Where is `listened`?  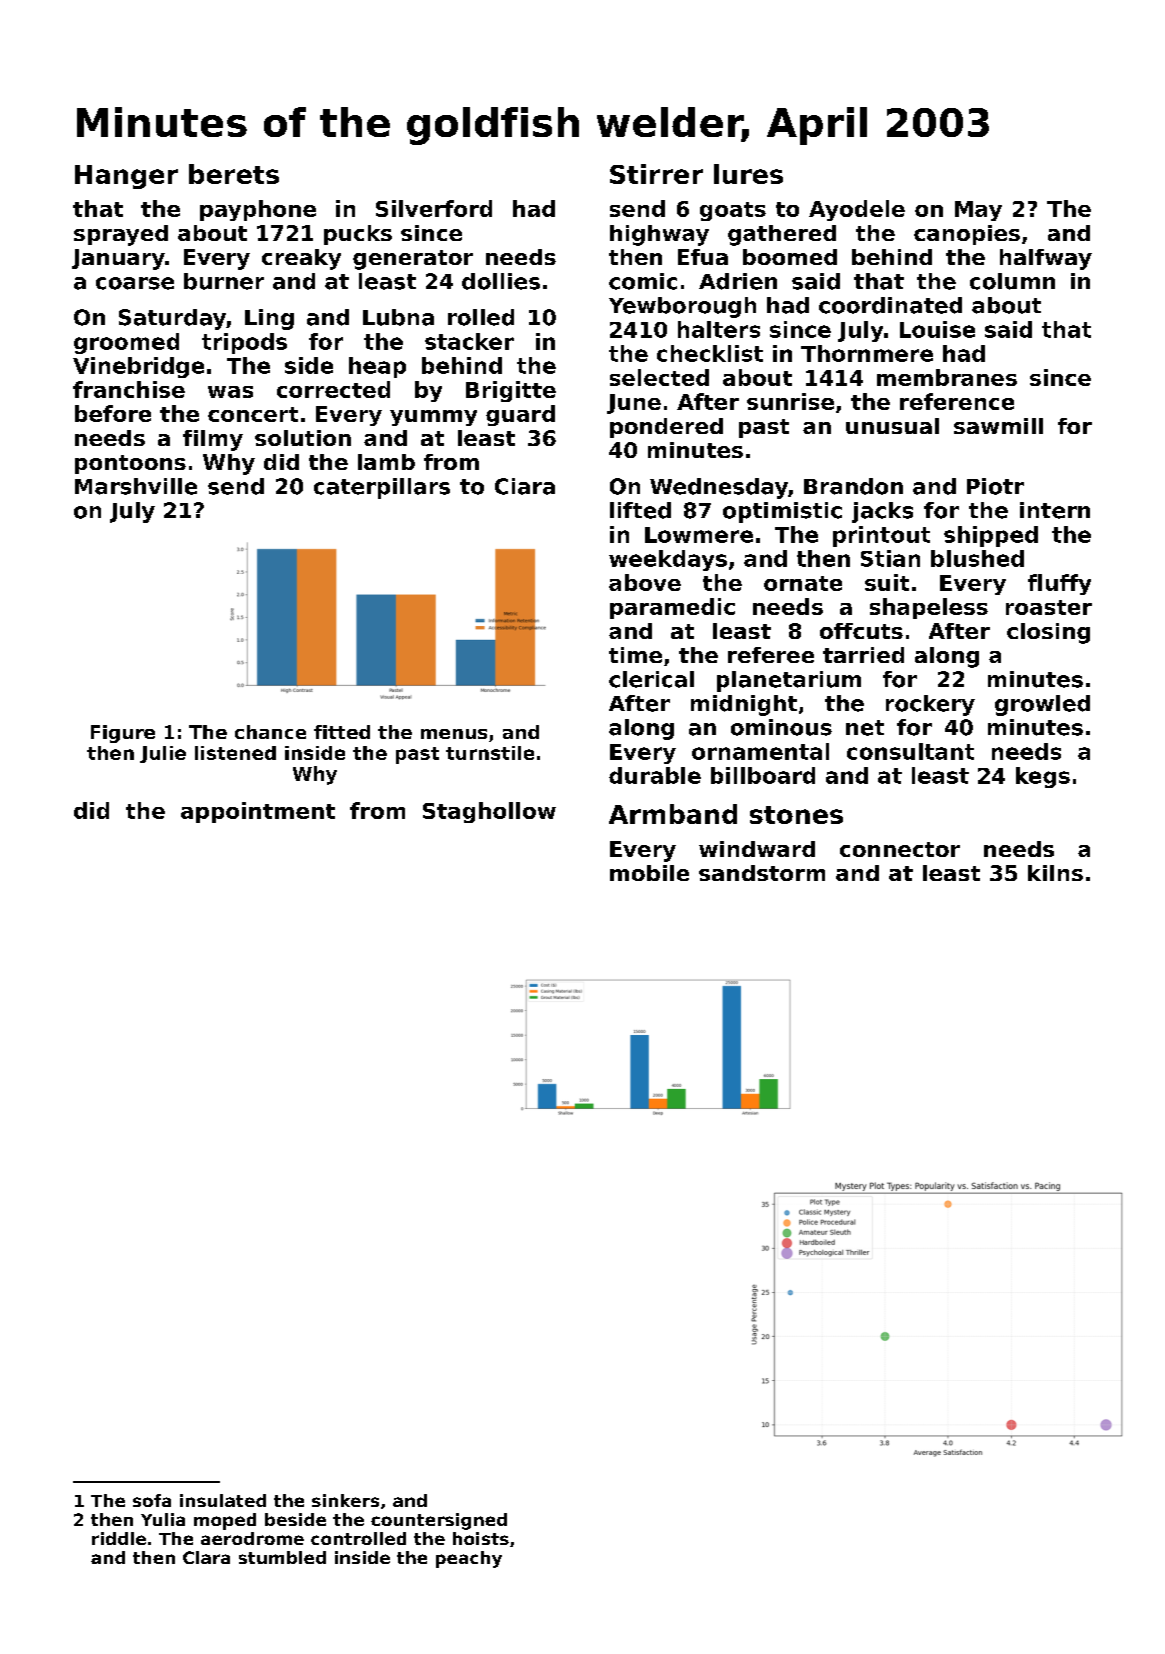 listened is located at coordinates (235, 753).
